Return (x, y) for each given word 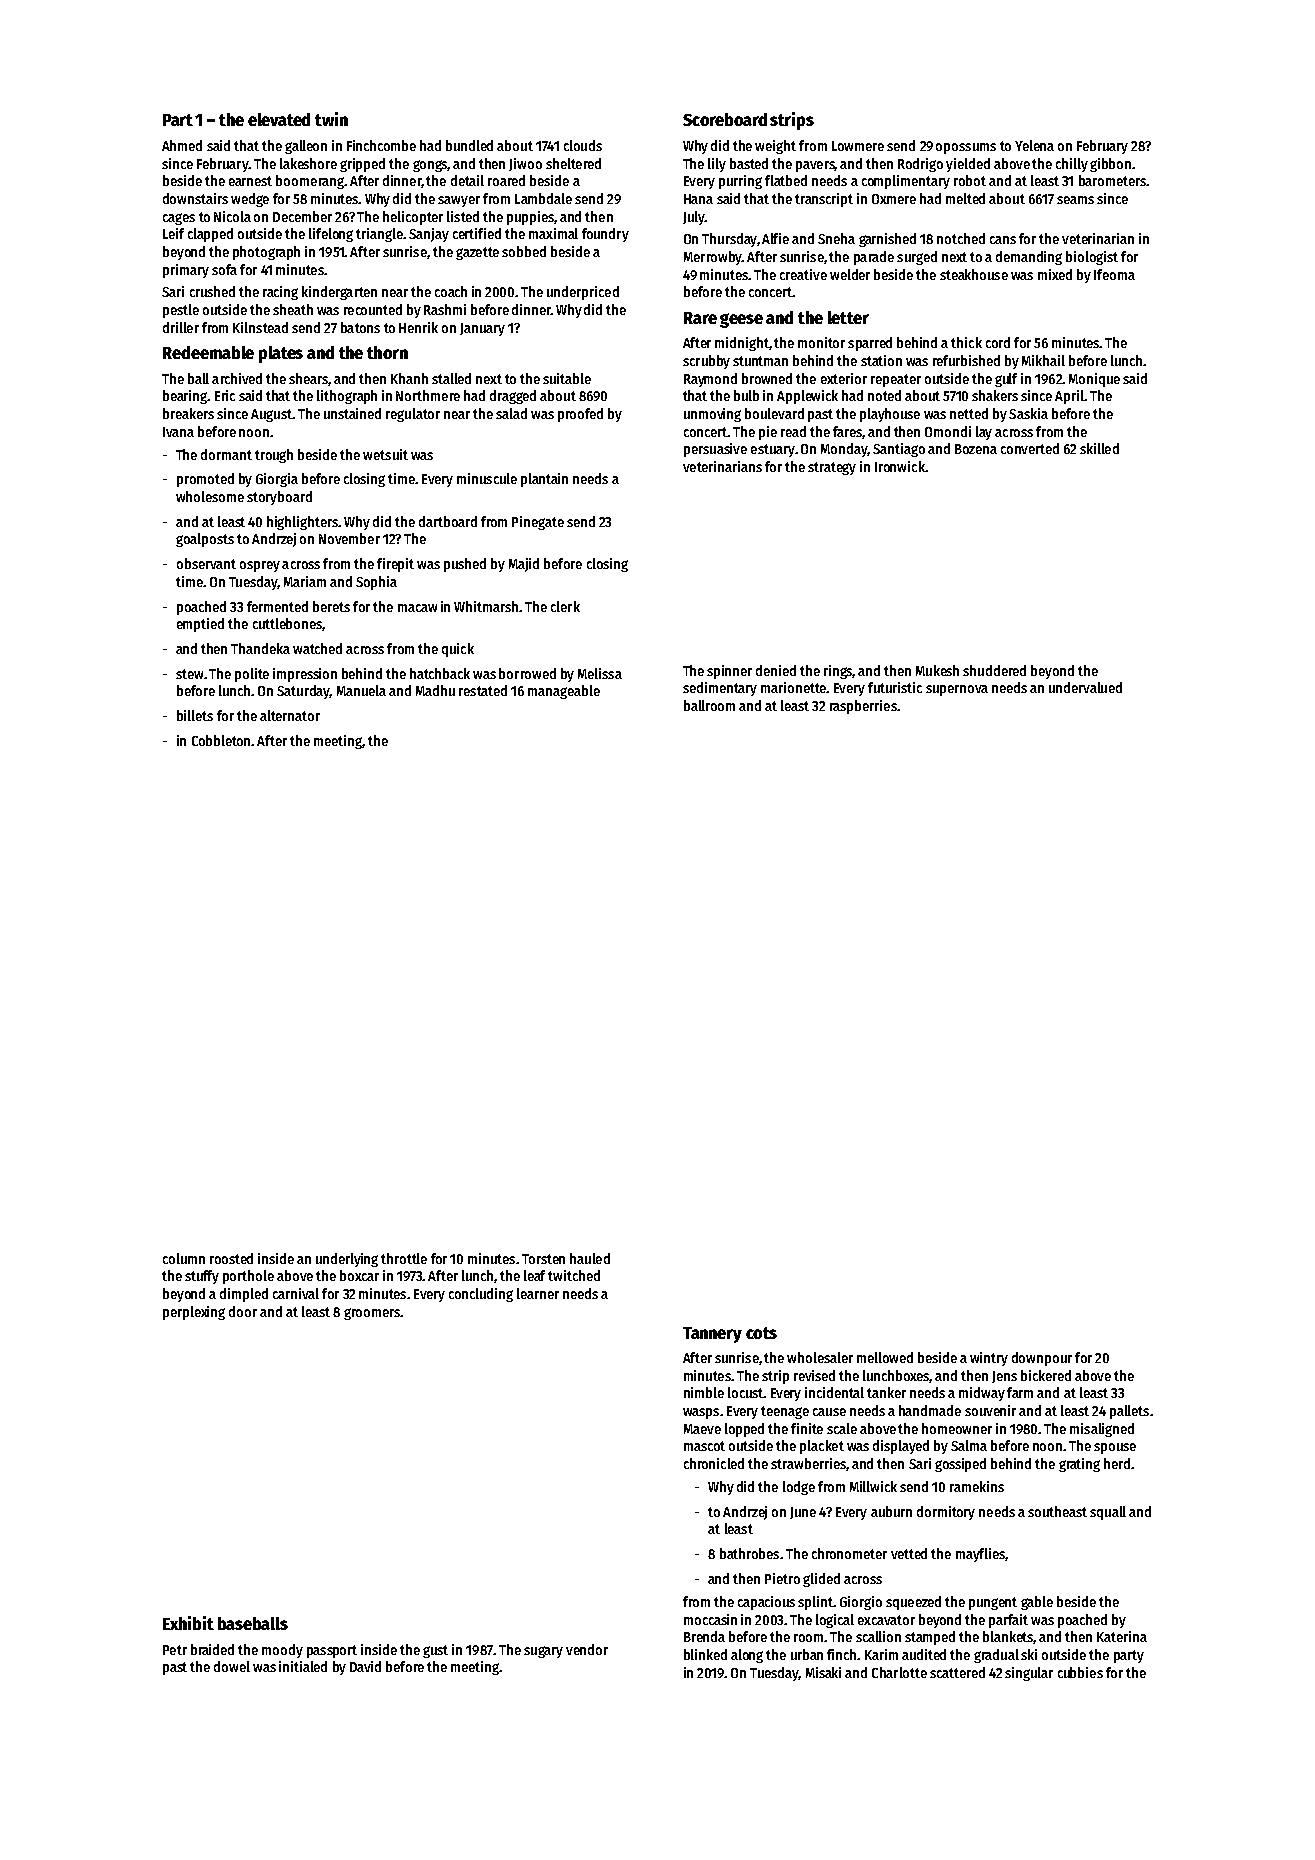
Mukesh (937, 670)
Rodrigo (920, 165)
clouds (583, 145)
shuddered (994, 670)
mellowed (885, 1357)
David (365, 1666)
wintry (989, 1359)
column (184, 1258)
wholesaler (820, 1357)
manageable (564, 692)
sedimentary (720, 689)
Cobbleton (221, 740)
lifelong (331, 235)
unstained (352, 413)
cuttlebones (287, 623)
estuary (773, 450)
